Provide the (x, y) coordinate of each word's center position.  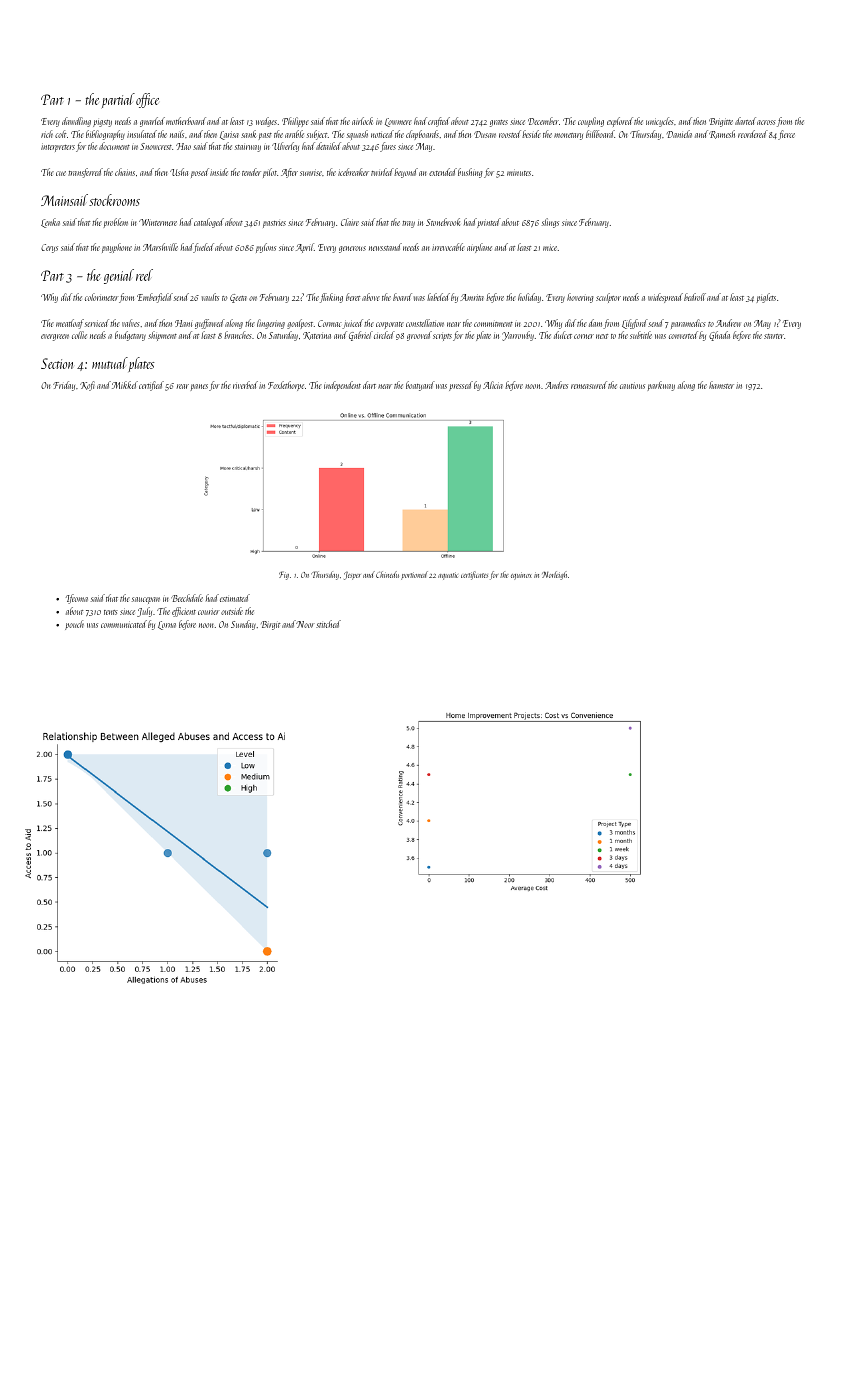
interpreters (58, 147)
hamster (721, 385)
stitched (328, 624)
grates (499, 123)
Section (57, 363)
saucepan (146, 600)
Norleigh (554, 575)
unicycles (660, 122)
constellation (425, 323)
